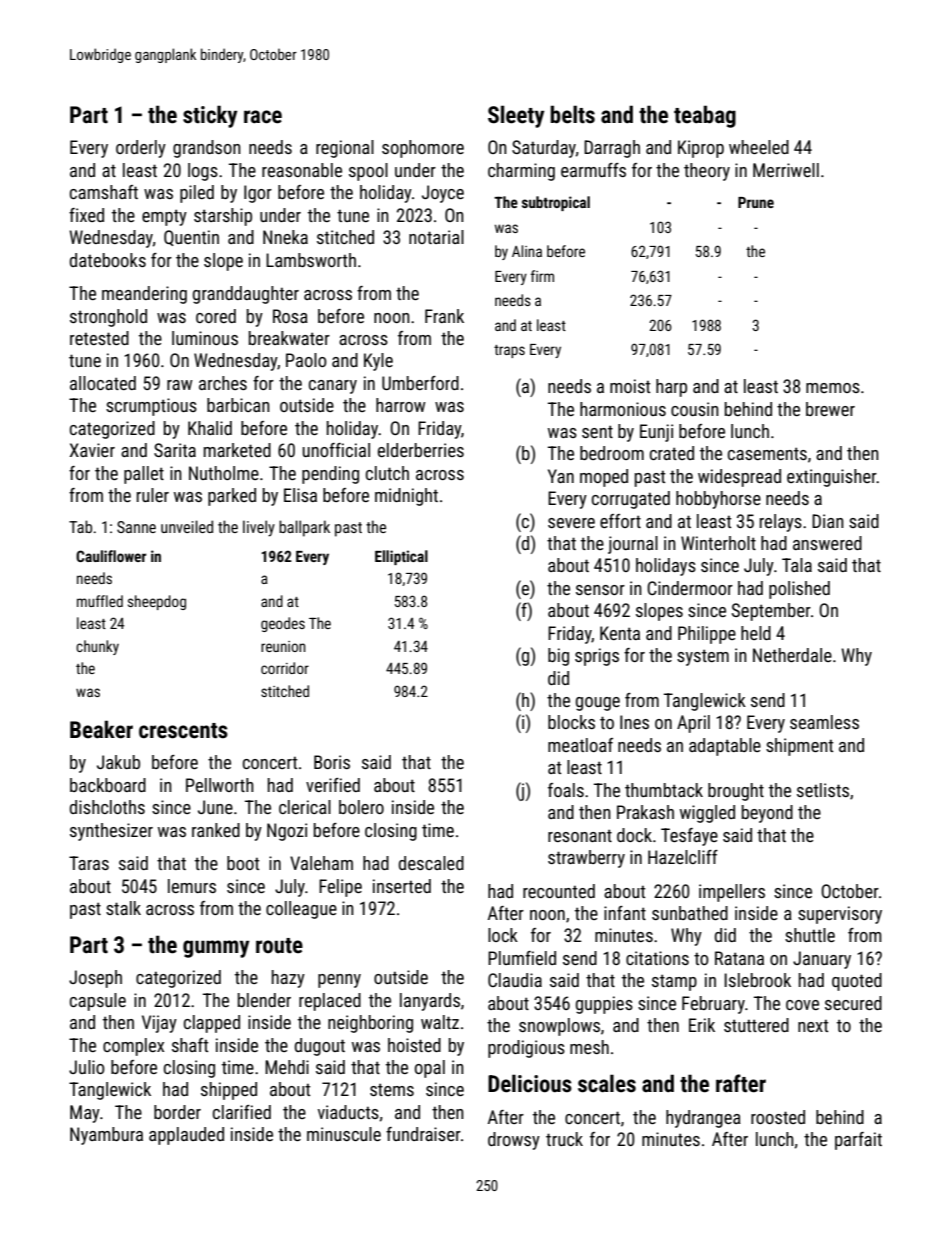  What do you see at coordinates (86, 215) in the page?
I see `fixed` at bounding box center [86, 215].
